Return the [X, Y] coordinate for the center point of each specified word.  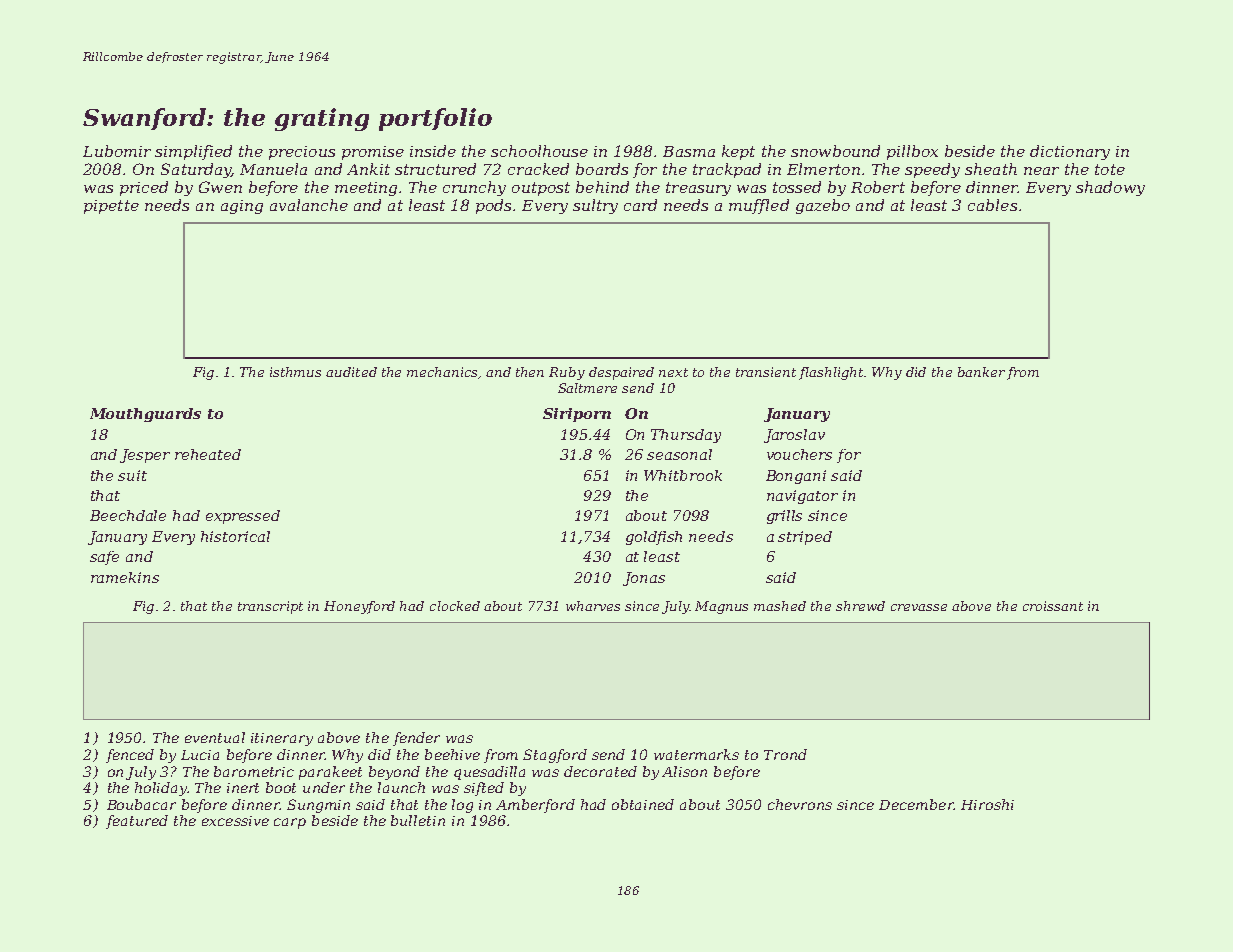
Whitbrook [683, 475]
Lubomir [117, 151]
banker [981, 372]
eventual [215, 737]
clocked [455, 606]
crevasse [919, 607]
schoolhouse [539, 151]
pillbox [912, 152]
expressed [243, 517]
